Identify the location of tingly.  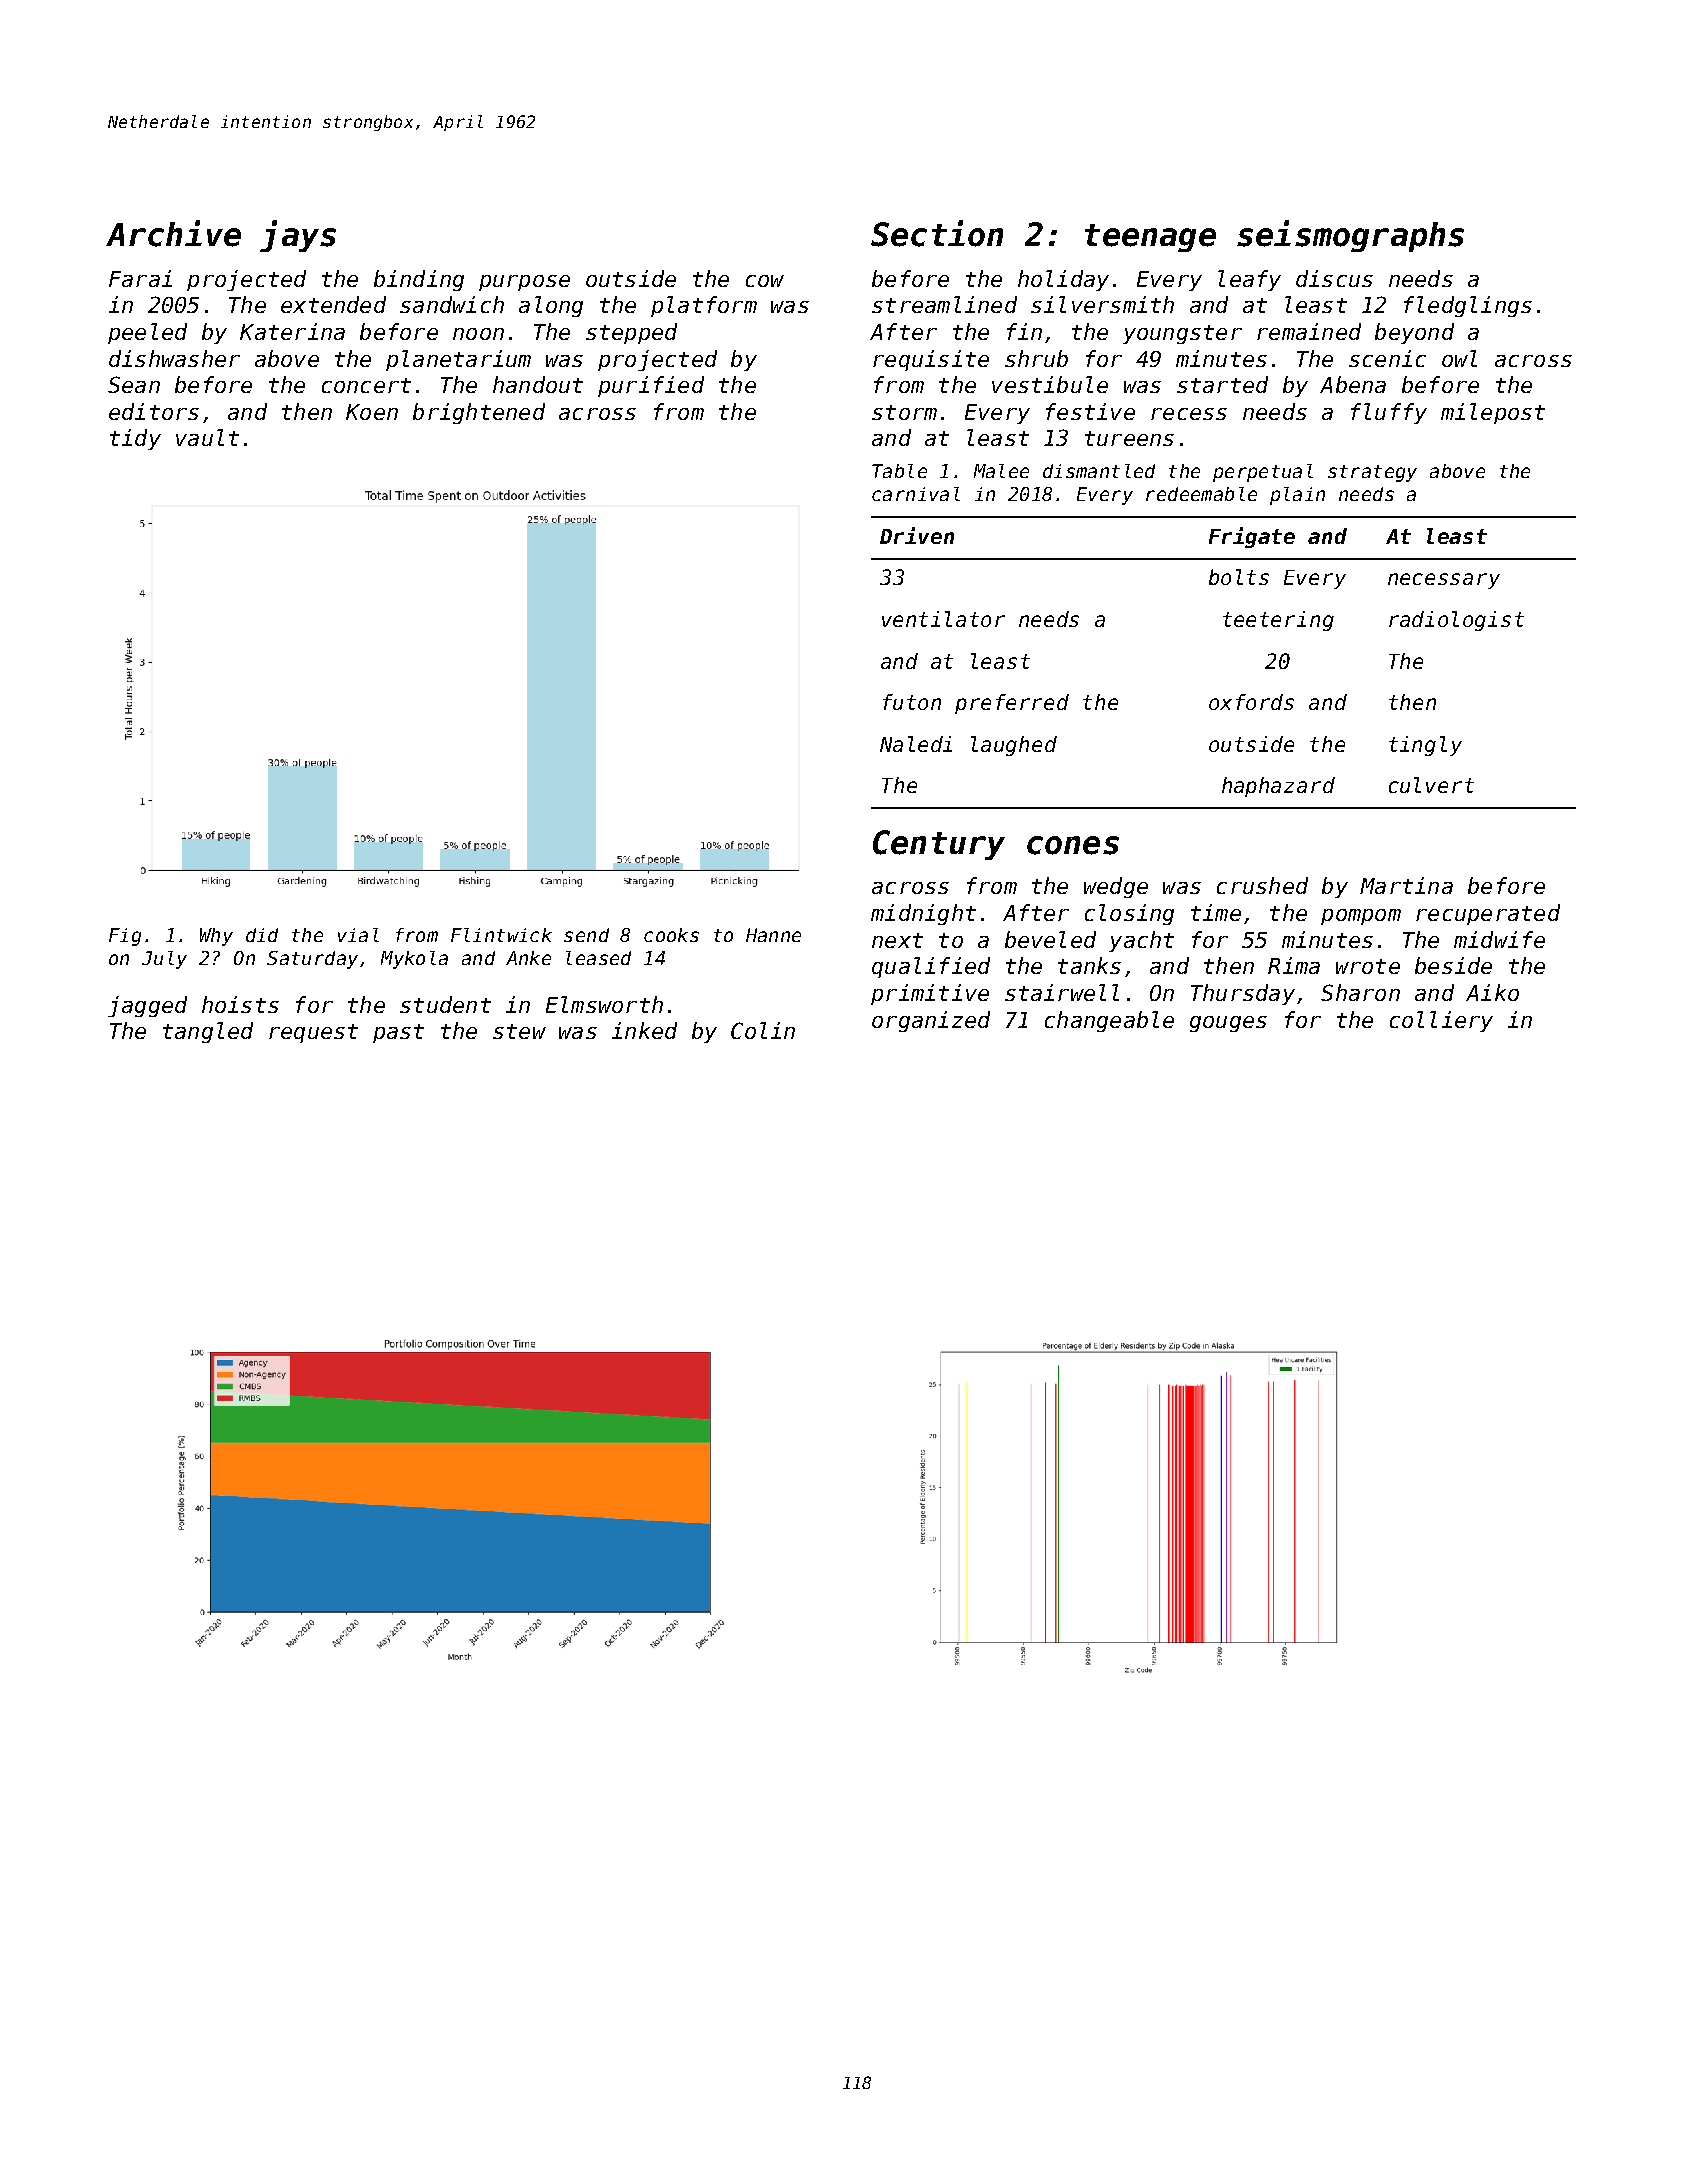
(1425, 746).
